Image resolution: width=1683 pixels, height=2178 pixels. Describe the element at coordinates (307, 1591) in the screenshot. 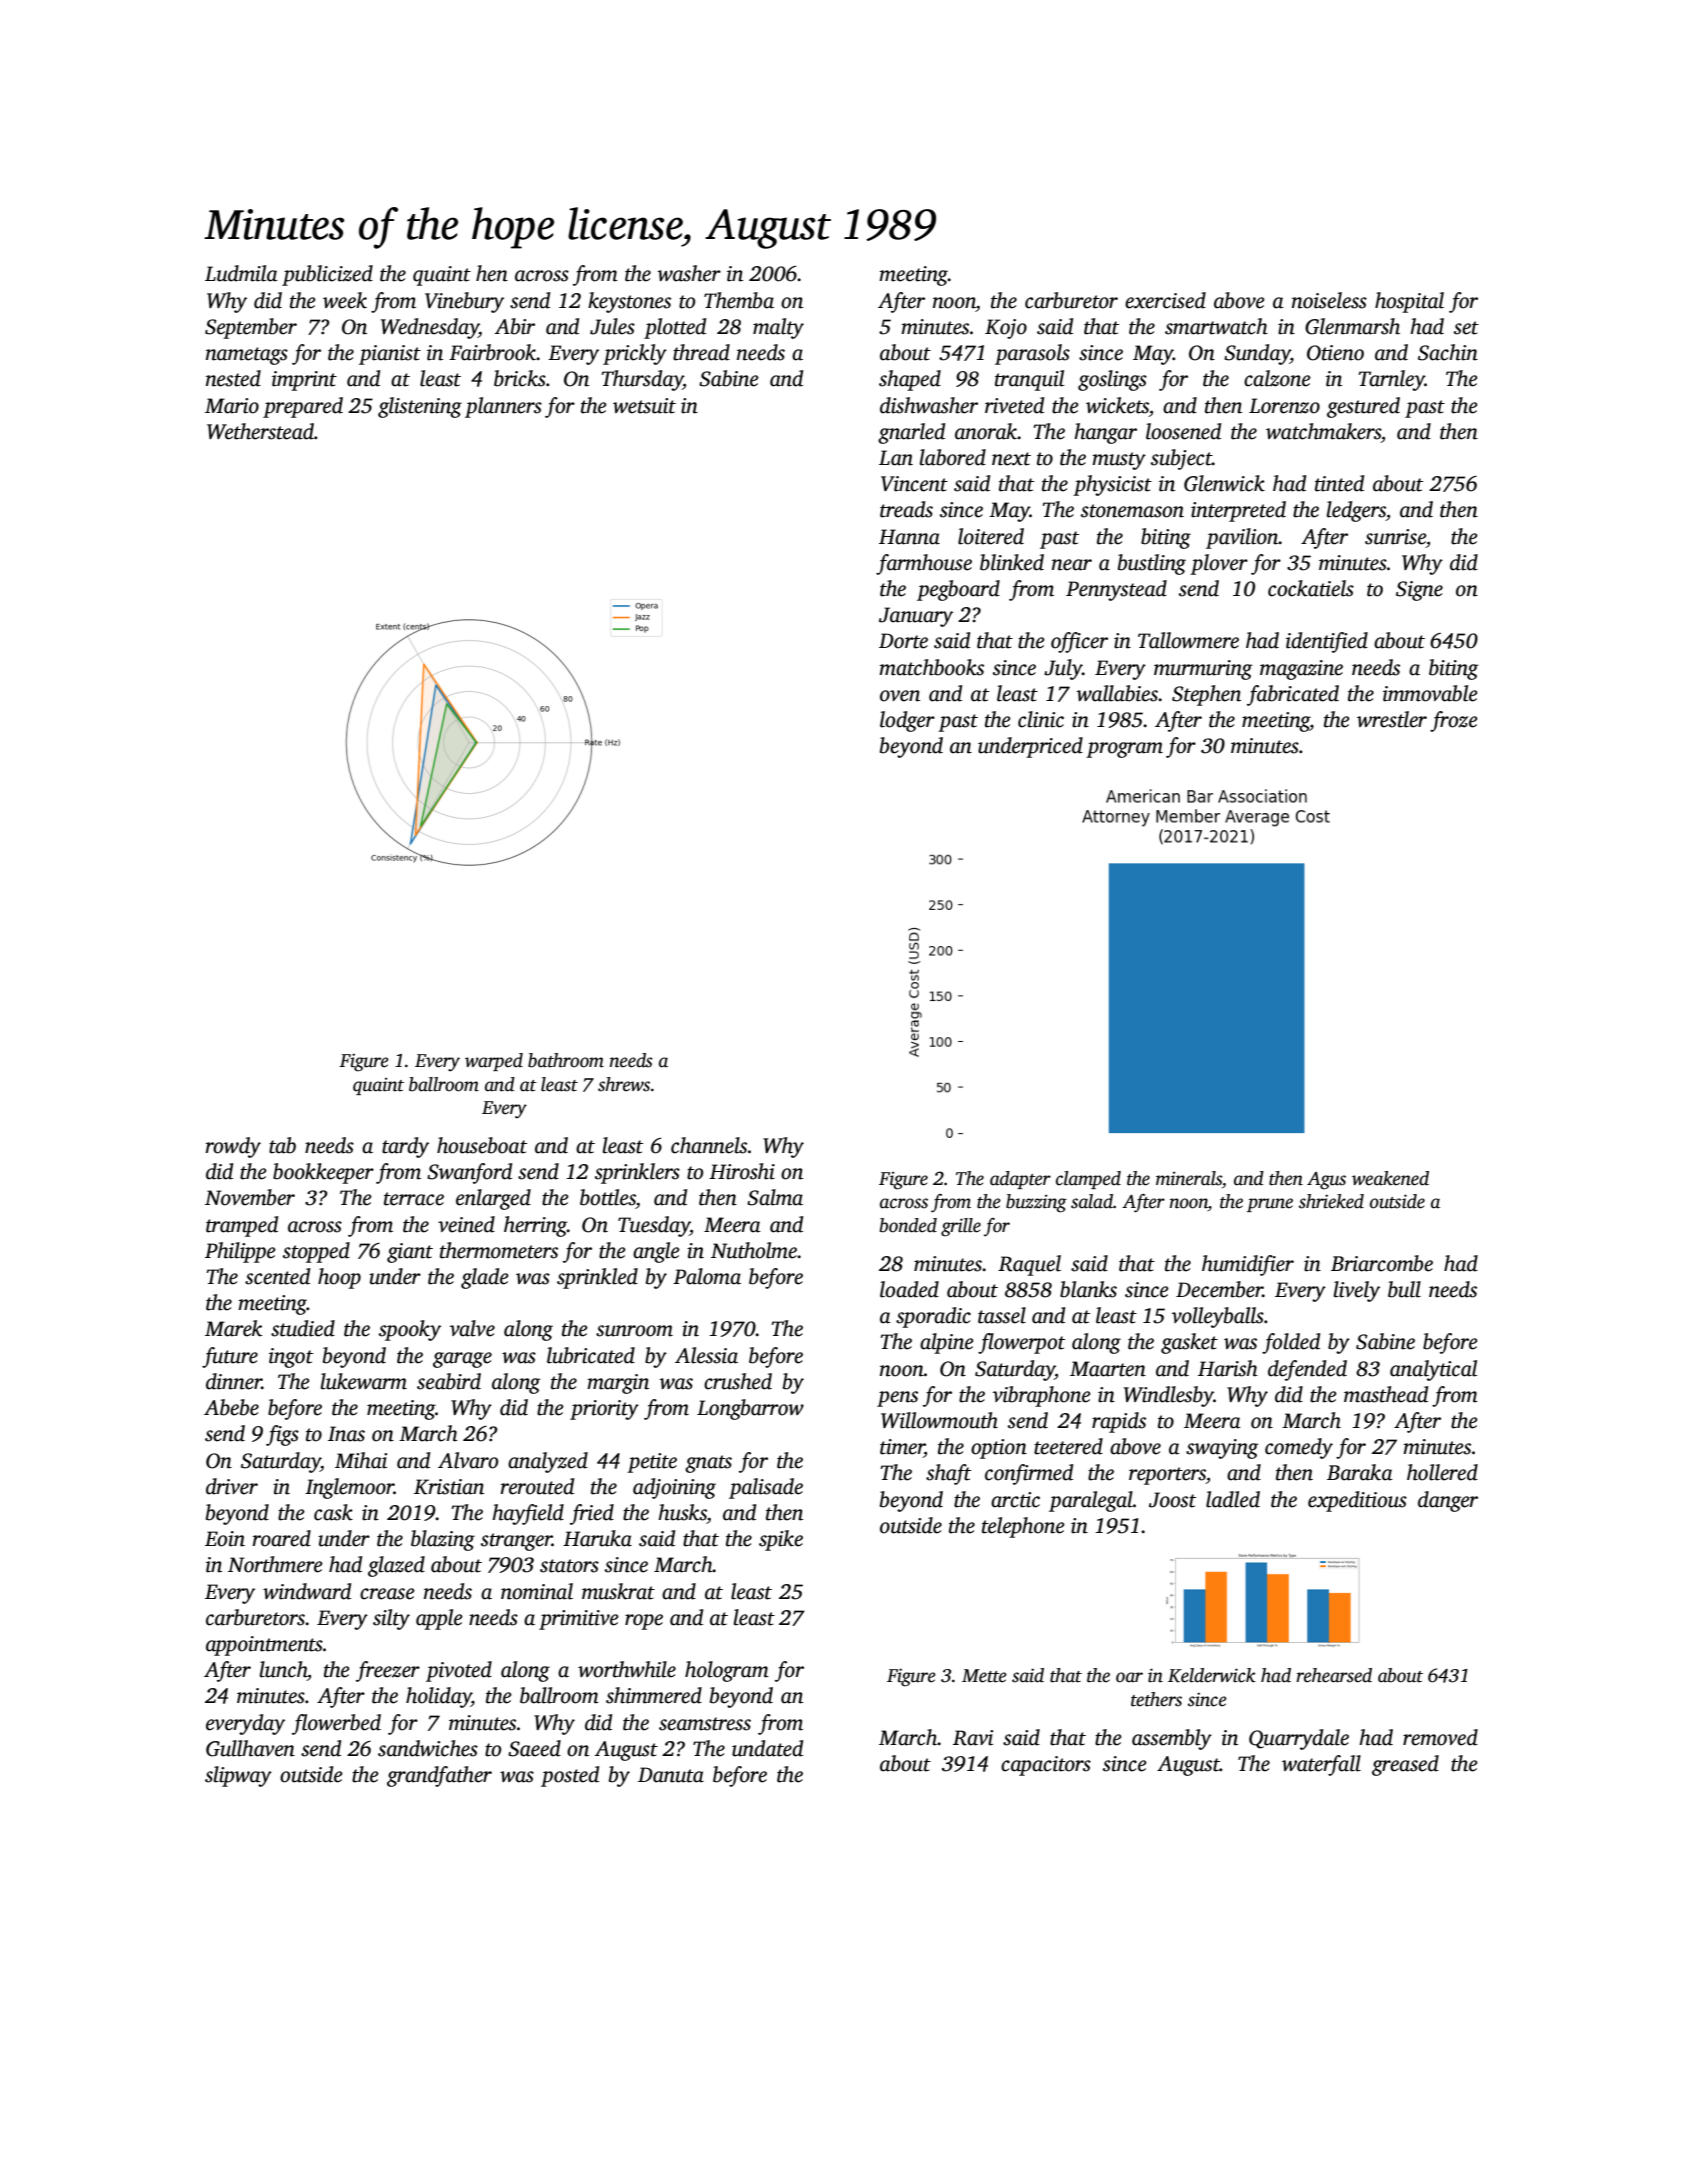

I see `windward` at that location.
